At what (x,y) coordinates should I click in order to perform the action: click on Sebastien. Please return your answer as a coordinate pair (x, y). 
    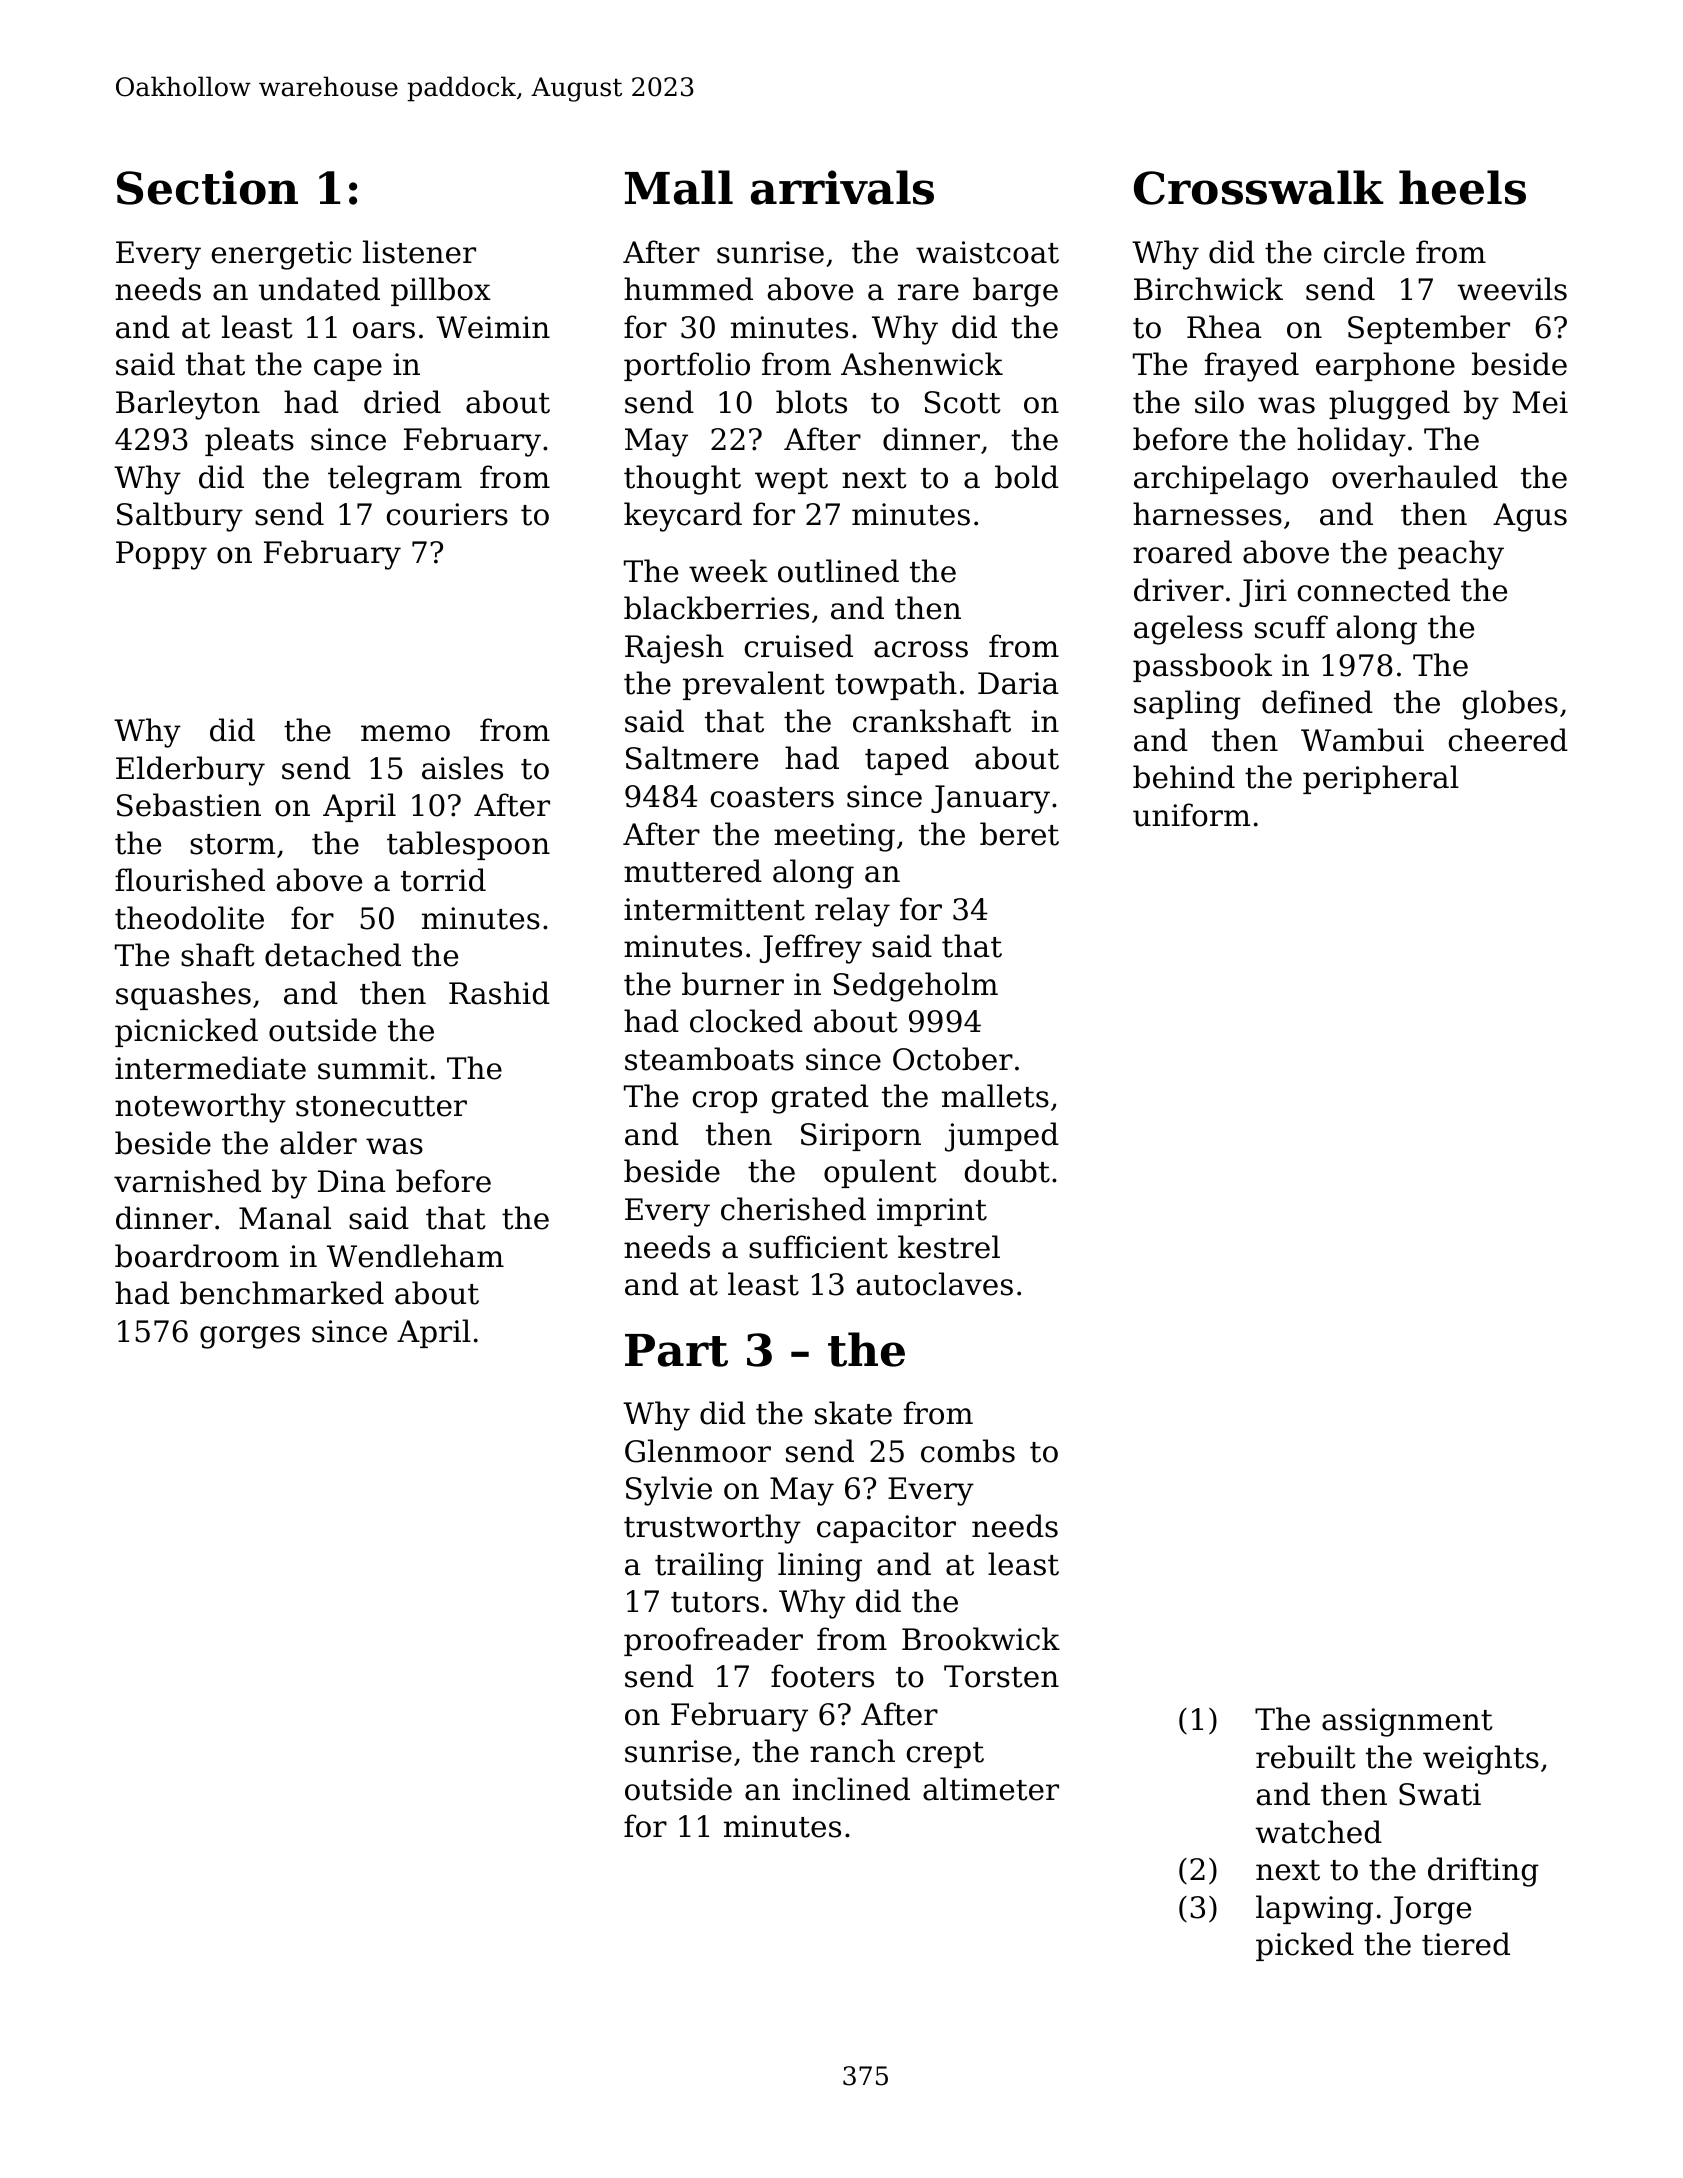
    Looking at the image, I should click on (189, 805).
